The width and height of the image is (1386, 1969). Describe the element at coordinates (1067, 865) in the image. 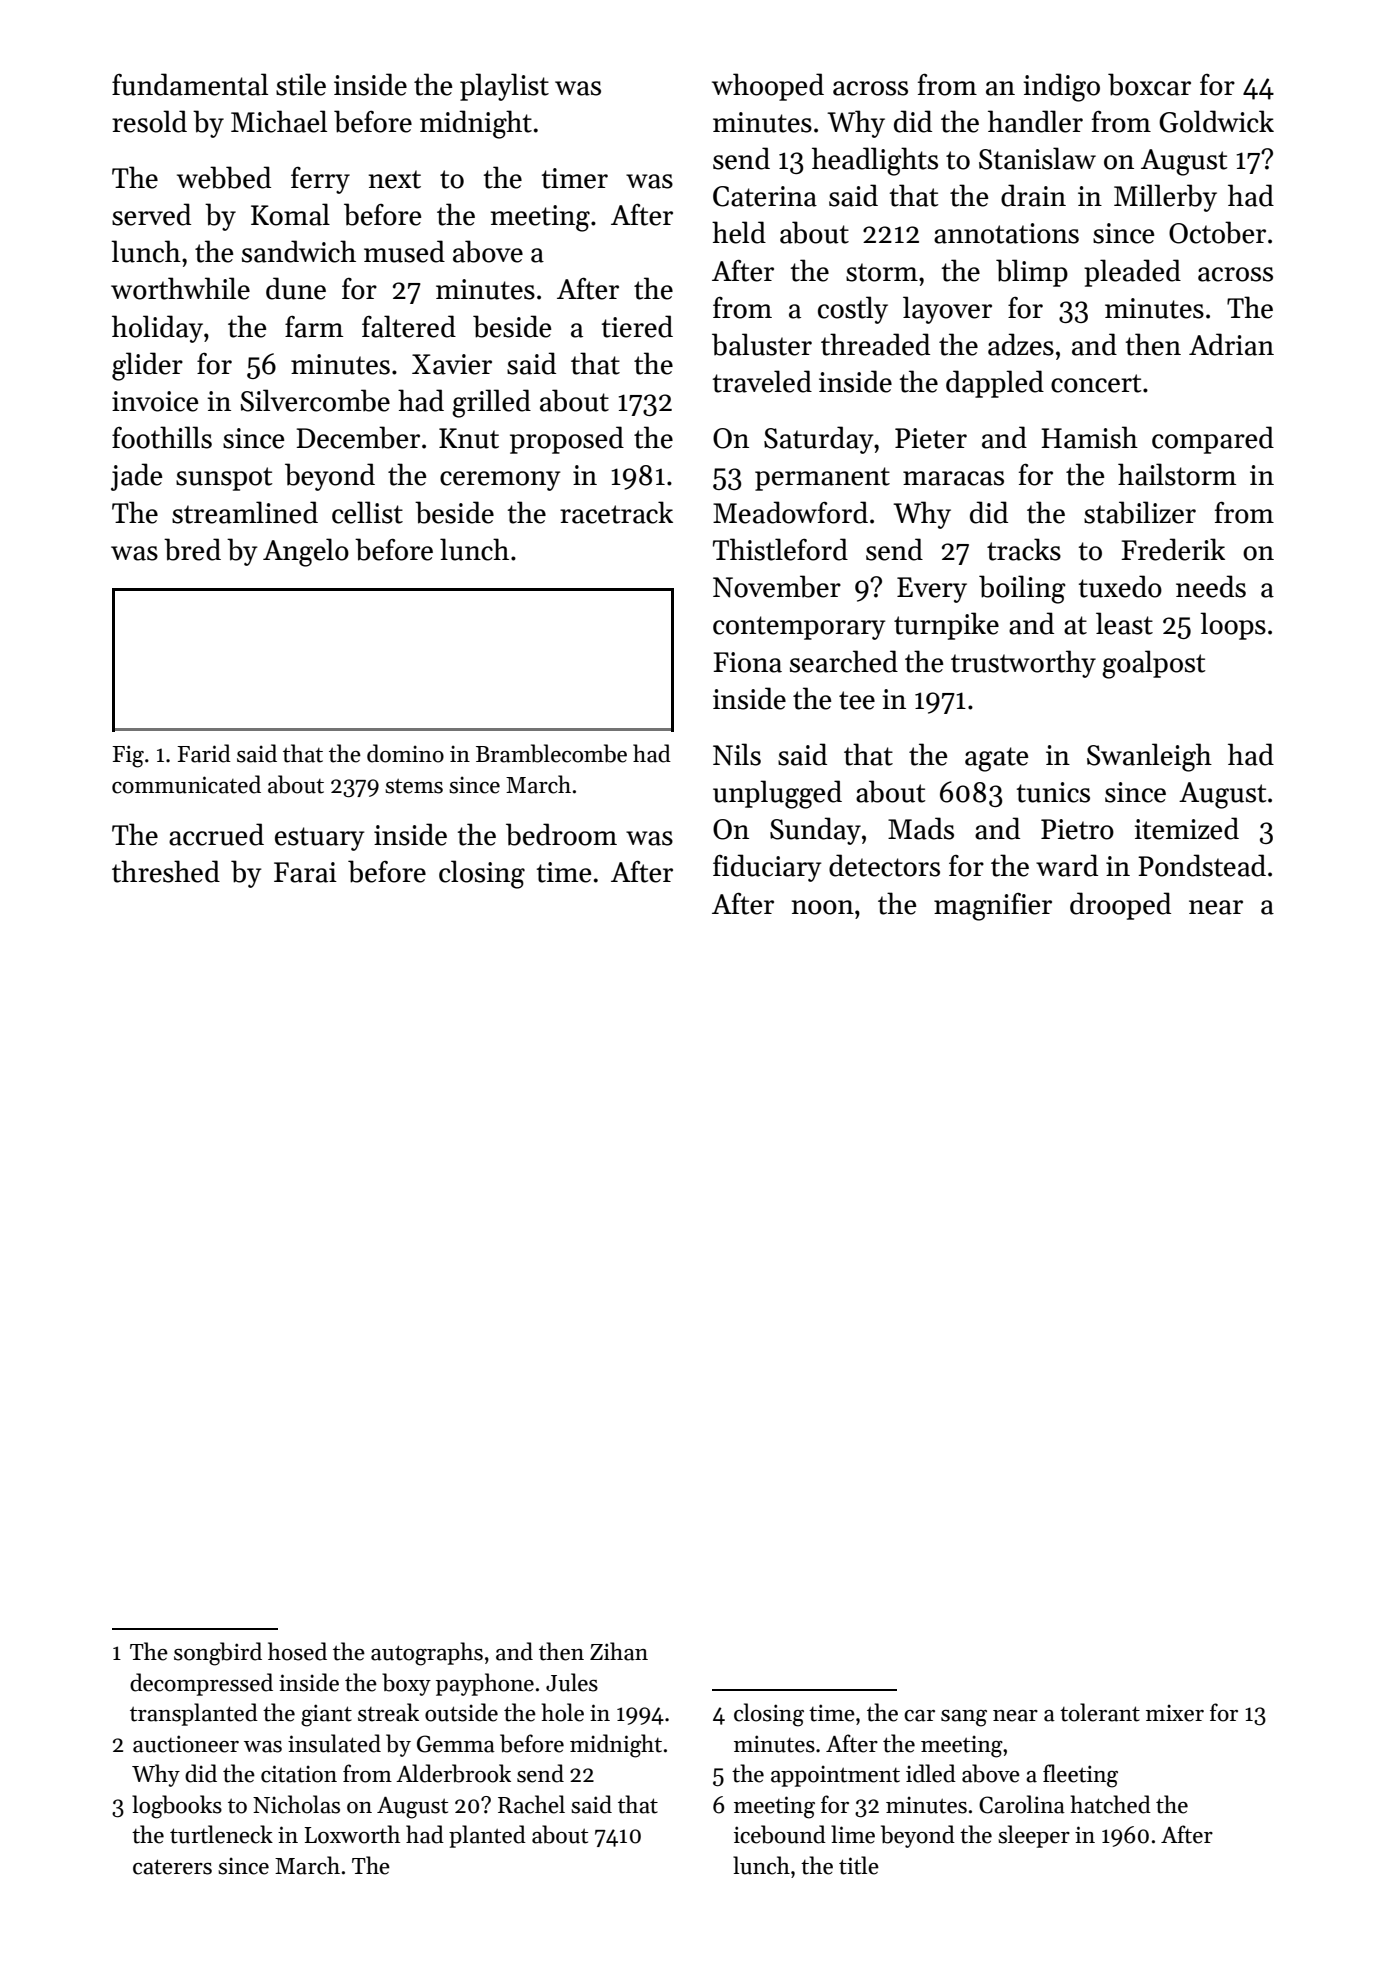

I see `ward` at that location.
